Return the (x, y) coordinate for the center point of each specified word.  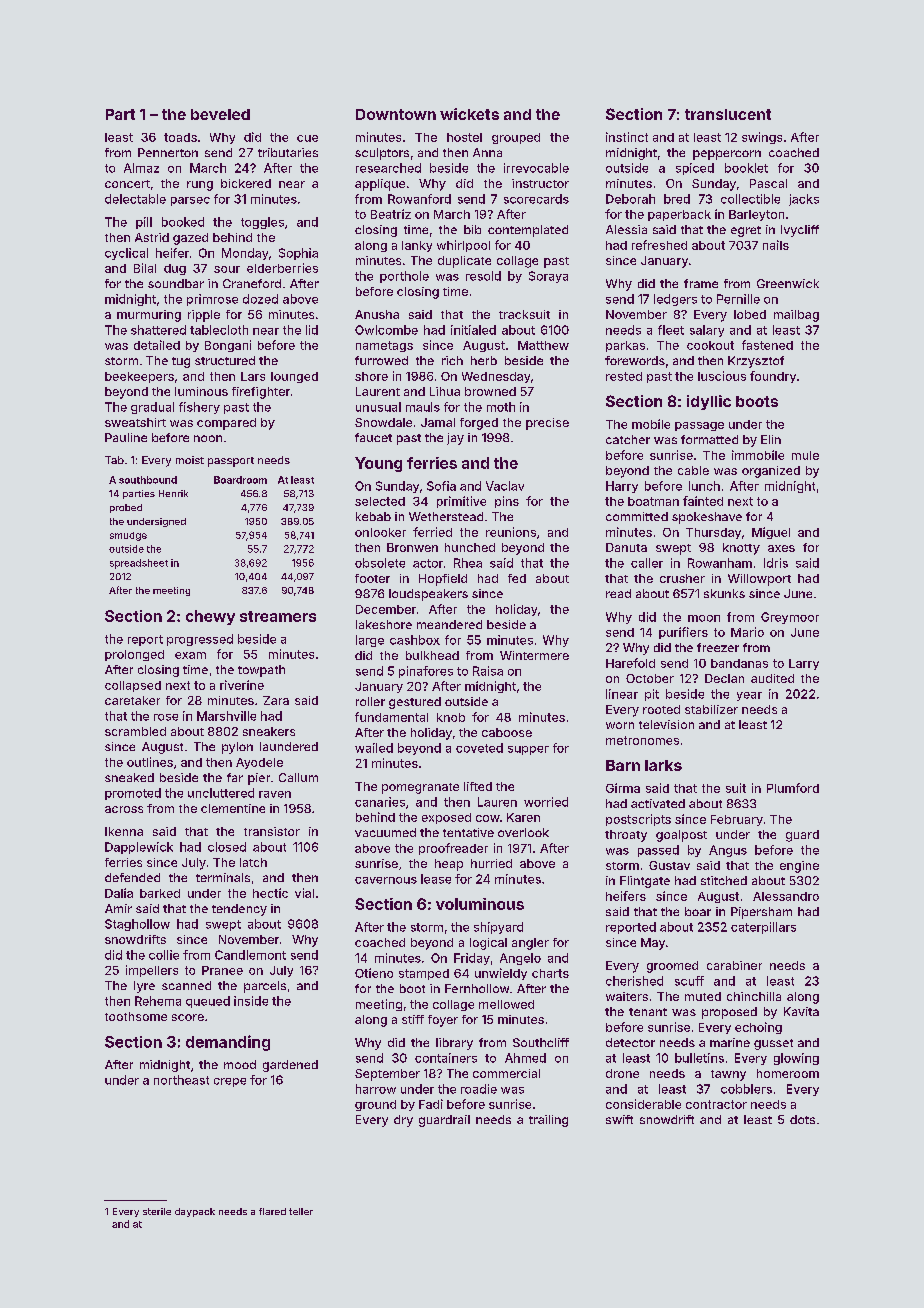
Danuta (626, 547)
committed (637, 516)
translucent (728, 114)
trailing (548, 1121)
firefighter (261, 393)
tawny (728, 1075)
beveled (220, 114)
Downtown (396, 114)
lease (436, 879)
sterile (157, 1211)
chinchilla (754, 996)
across (124, 809)
